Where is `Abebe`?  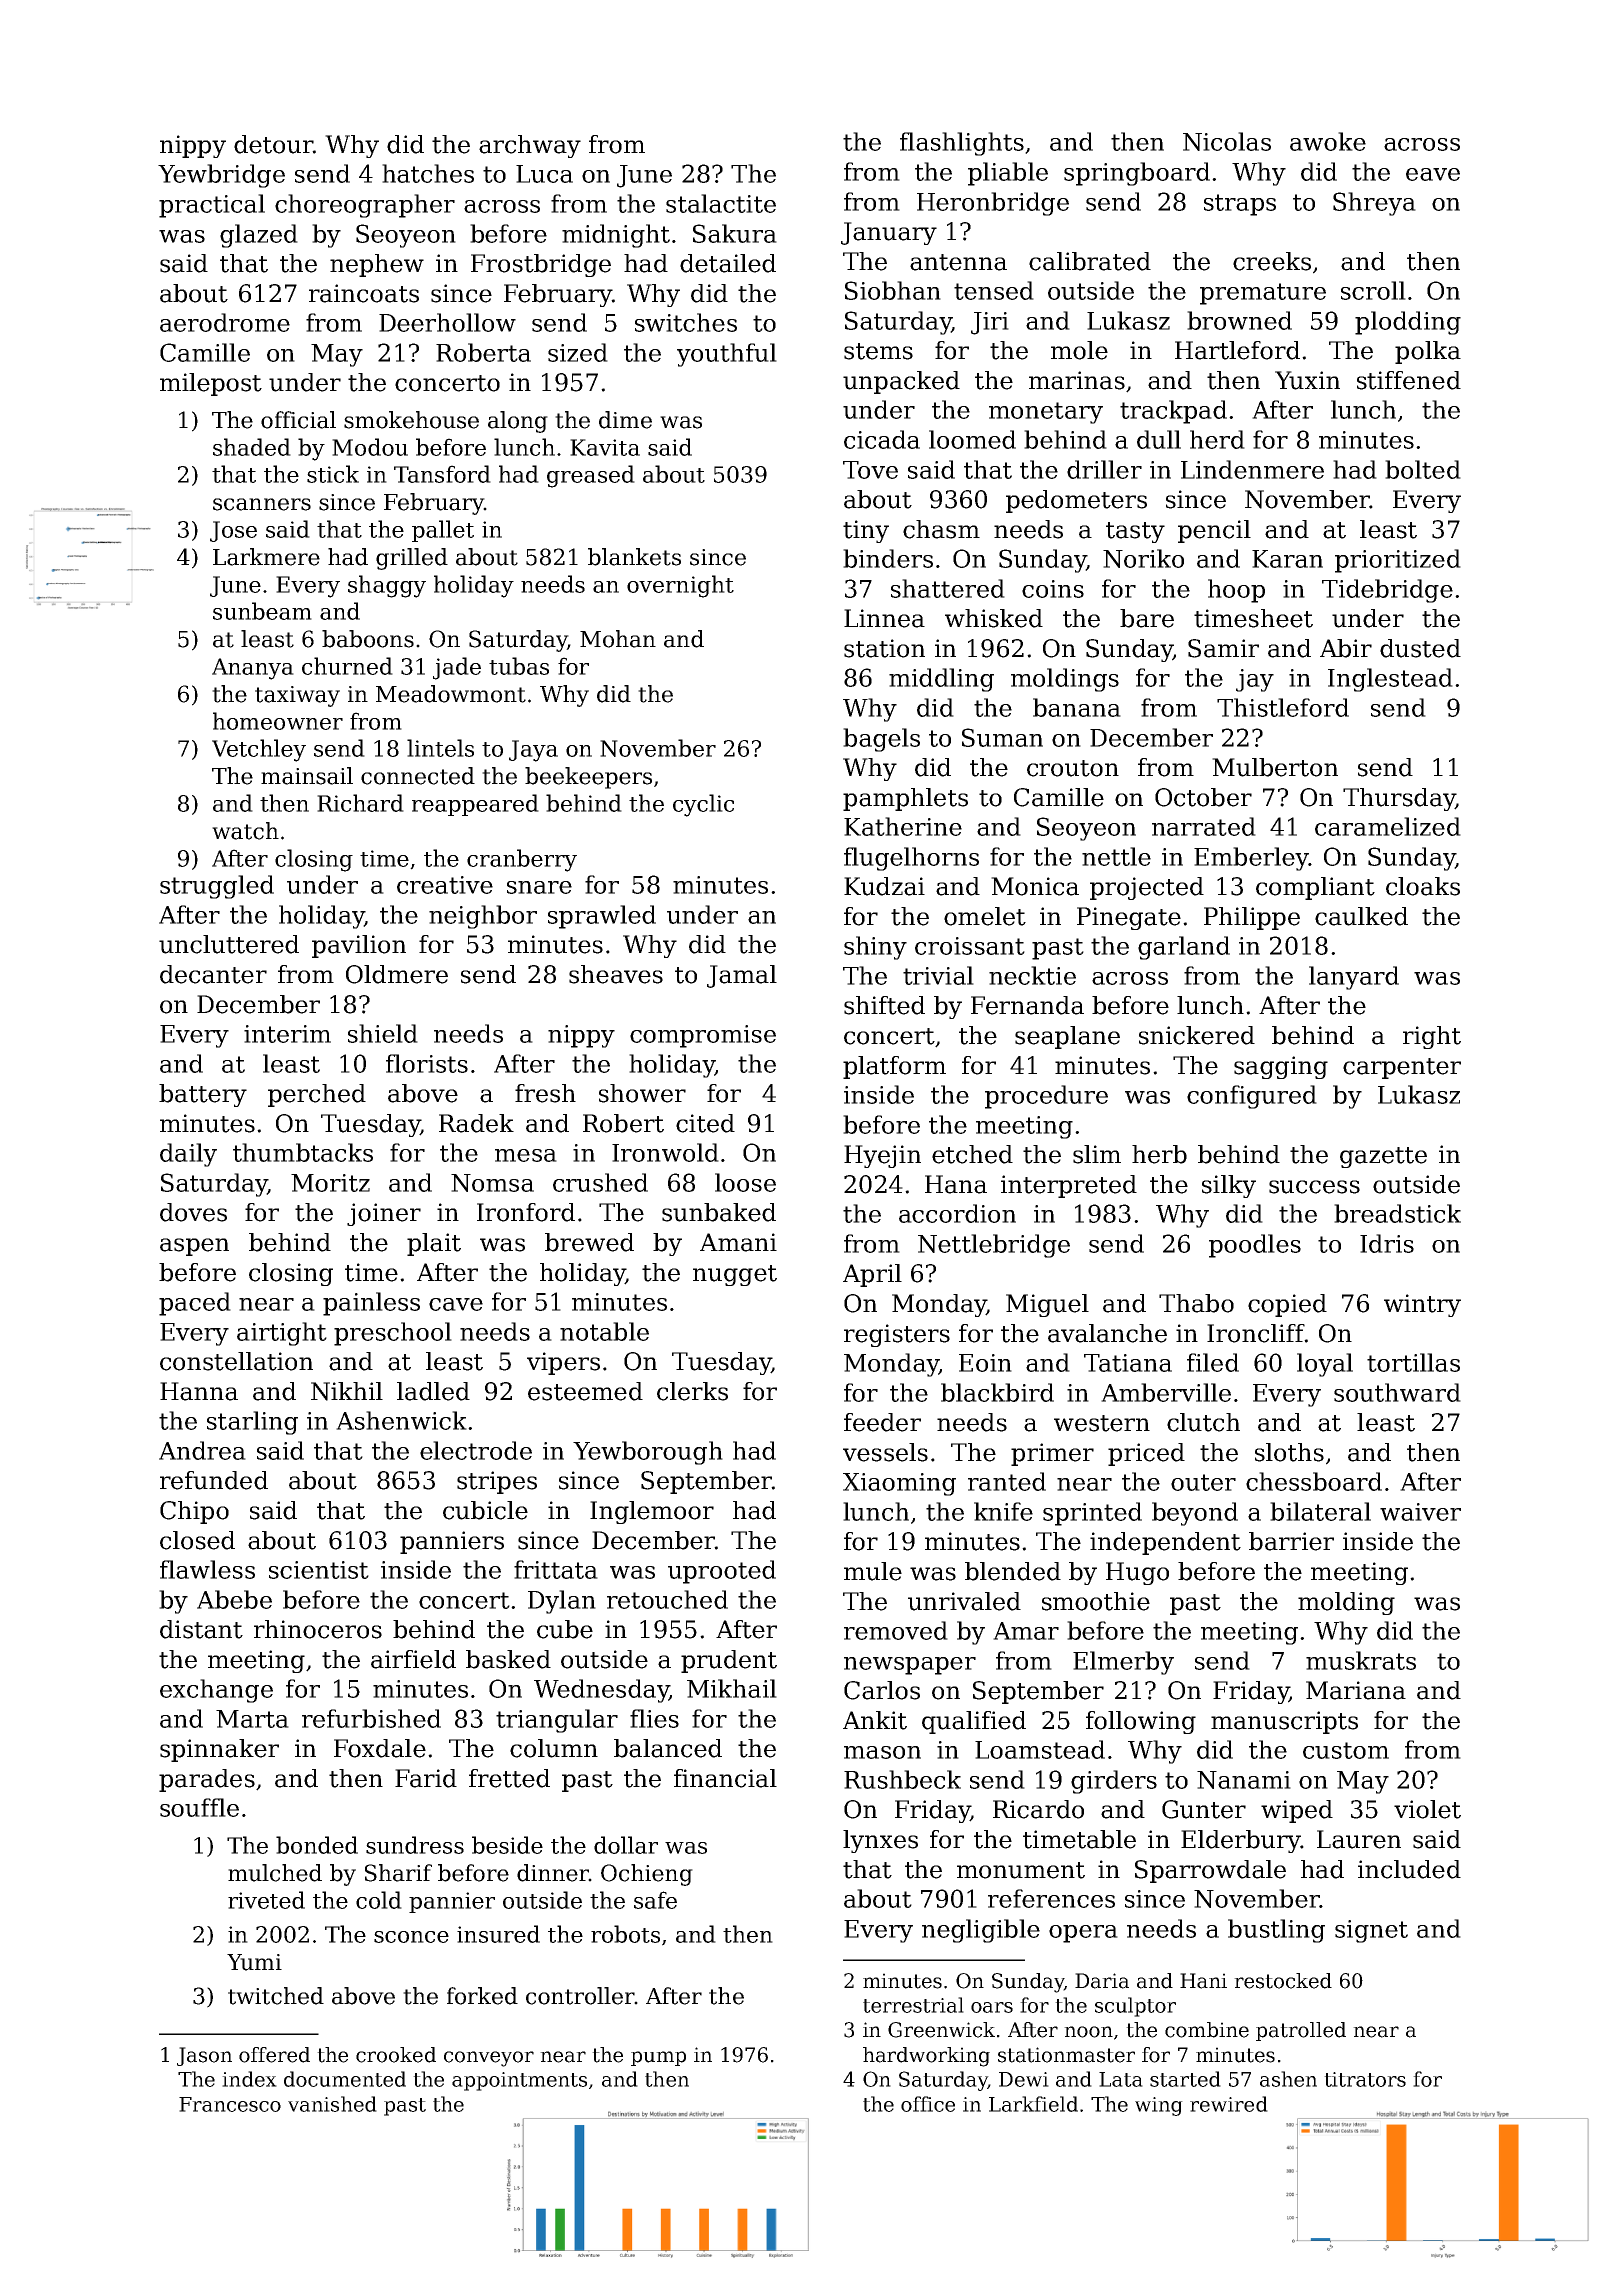 Abebe is located at coordinates (234, 1599).
